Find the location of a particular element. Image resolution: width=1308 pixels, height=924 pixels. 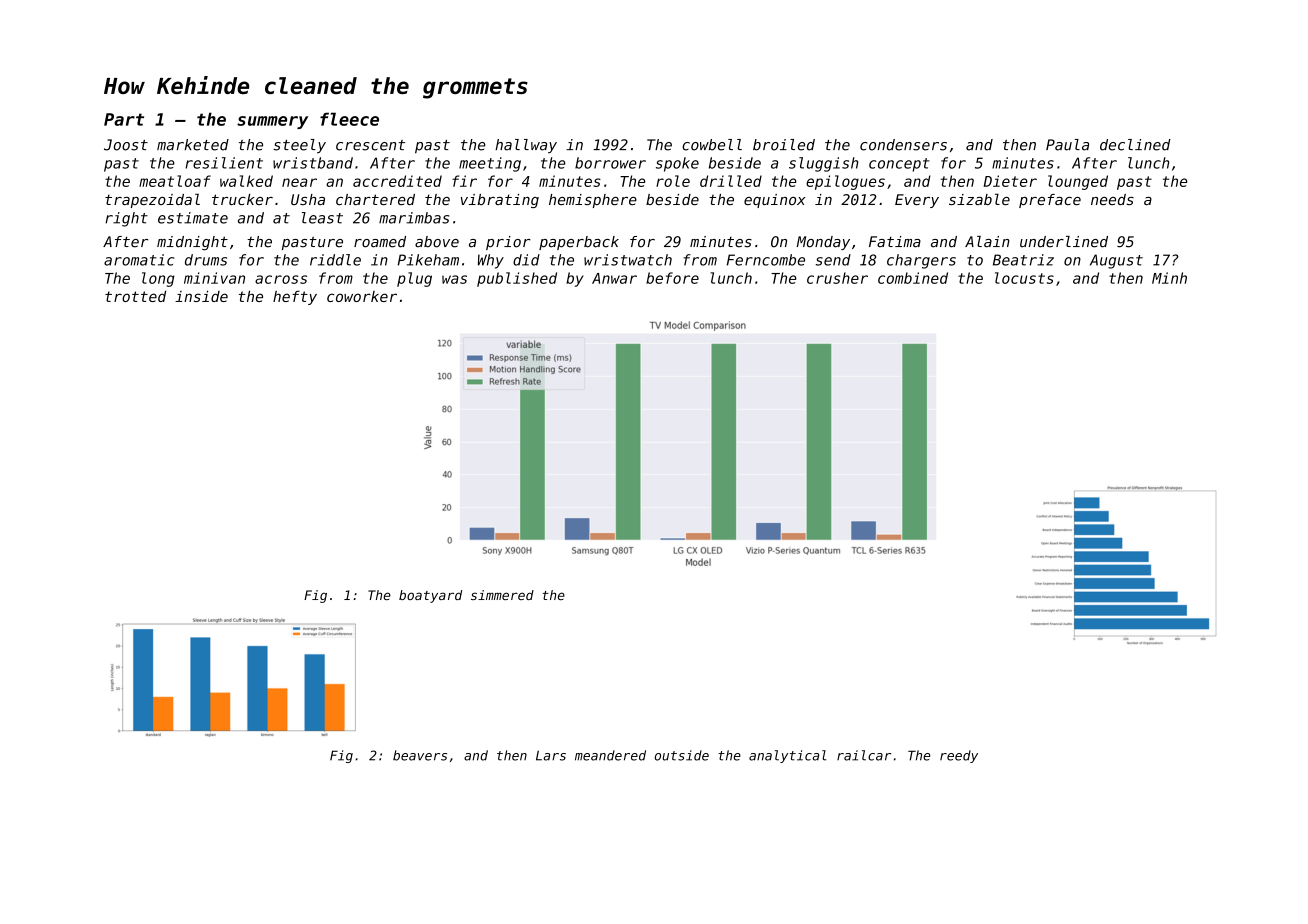

beavers is located at coordinates (420, 755).
